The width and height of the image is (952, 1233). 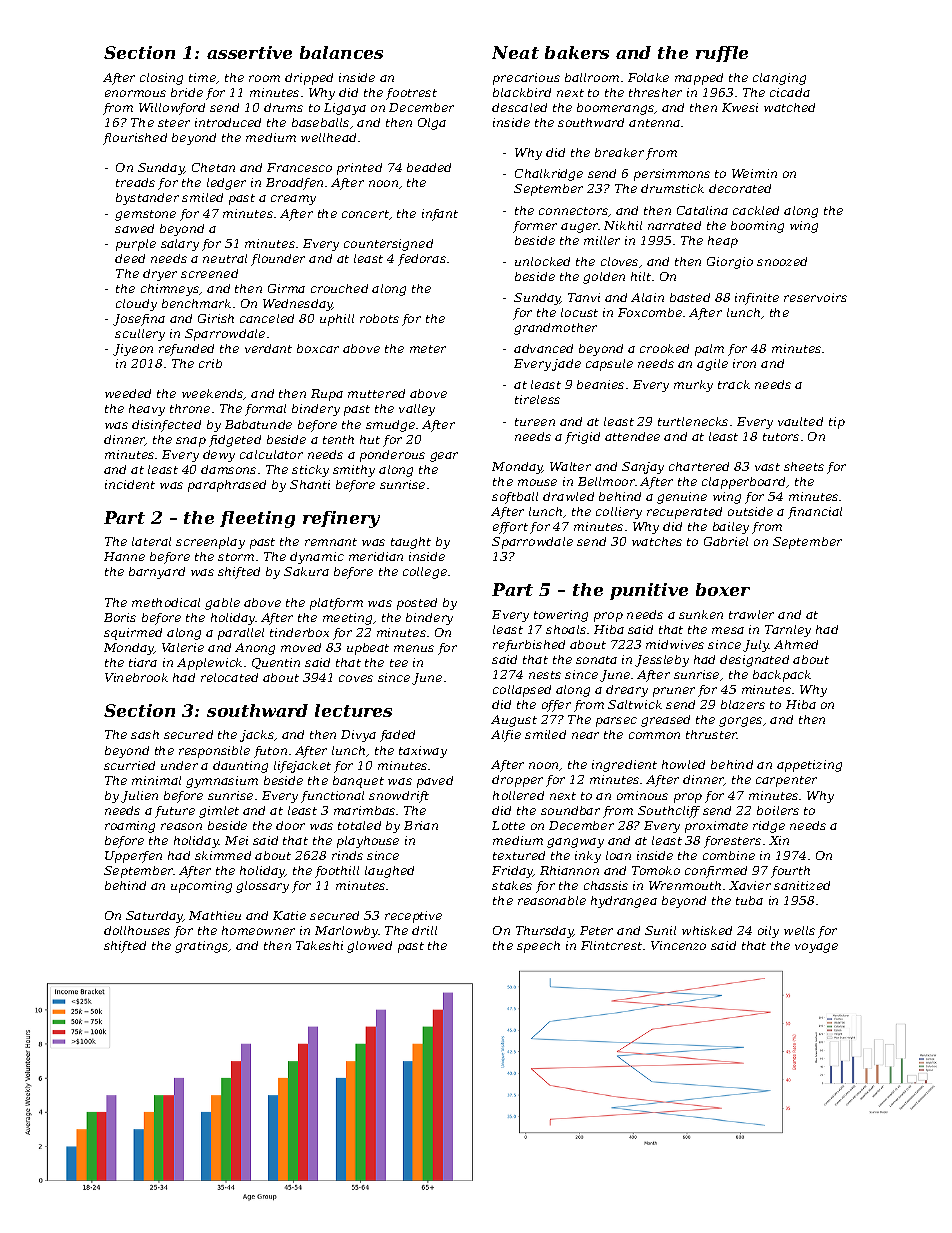 What do you see at coordinates (538, 947) in the image?
I see `speech` at bounding box center [538, 947].
